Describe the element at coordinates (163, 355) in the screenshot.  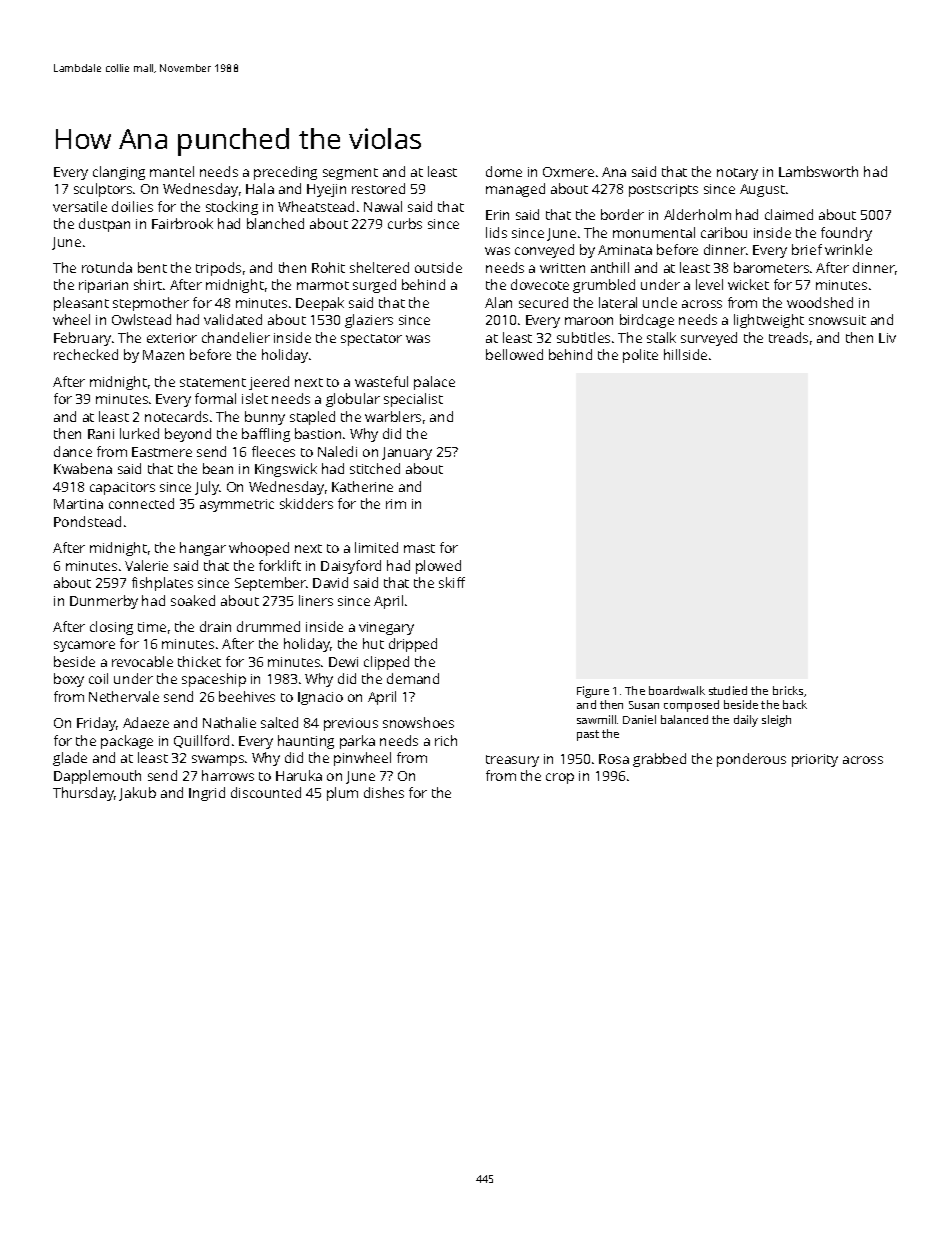
I see `Mazen` at that location.
